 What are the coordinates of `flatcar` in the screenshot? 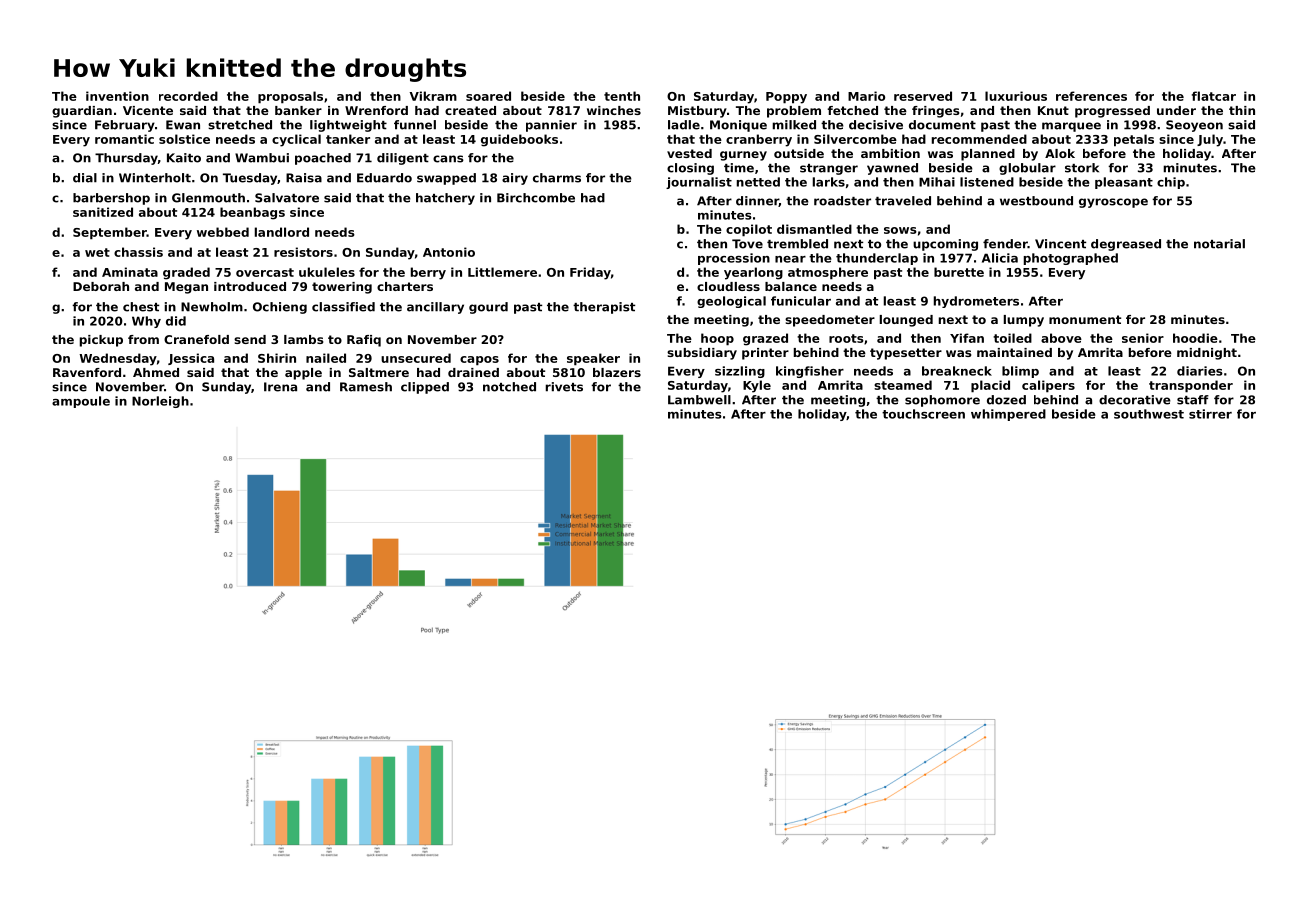 It's located at (1214, 96).
